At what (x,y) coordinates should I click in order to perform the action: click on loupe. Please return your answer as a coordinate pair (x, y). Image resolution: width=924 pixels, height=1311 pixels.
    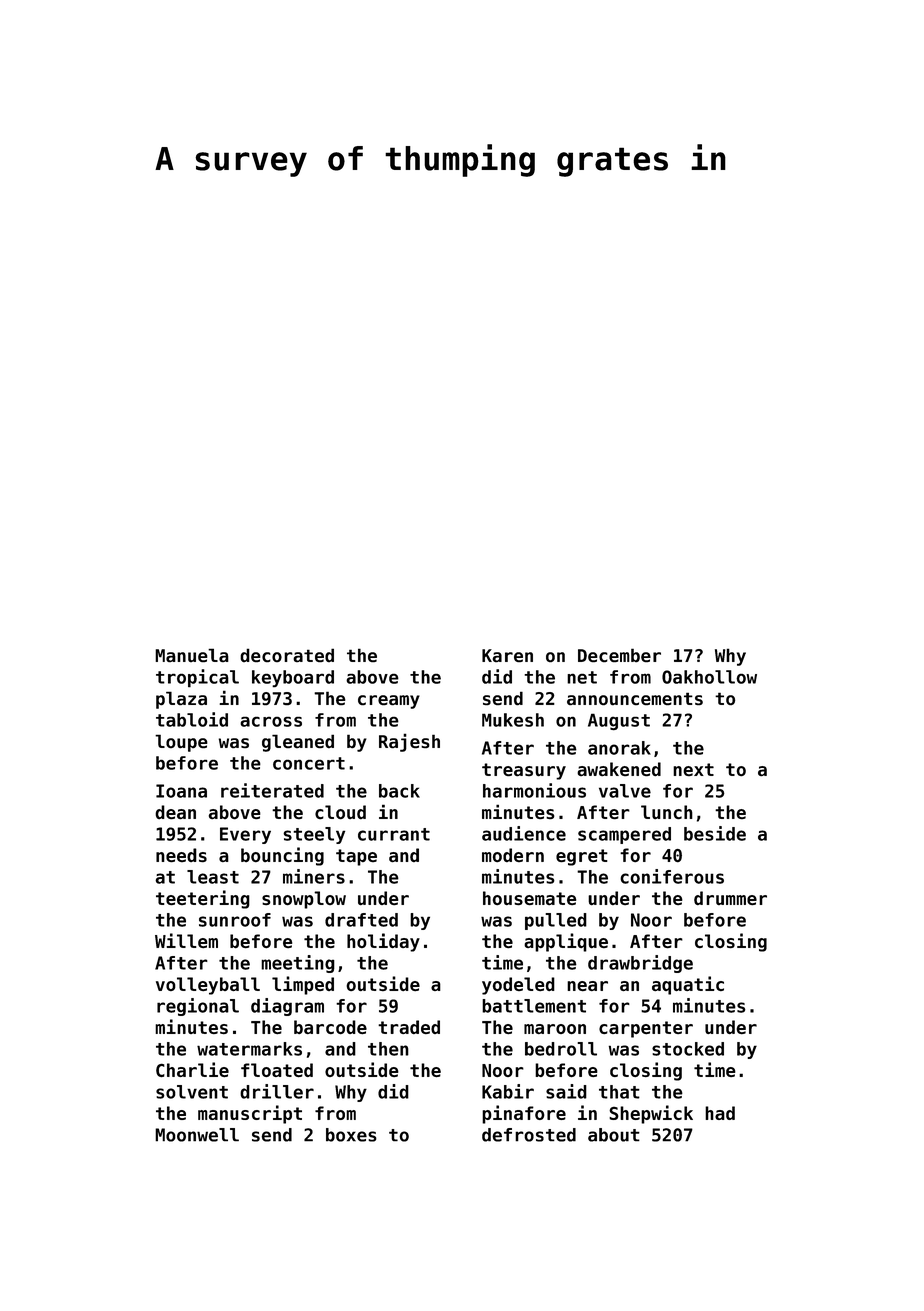
    Looking at the image, I should click on (181, 743).
